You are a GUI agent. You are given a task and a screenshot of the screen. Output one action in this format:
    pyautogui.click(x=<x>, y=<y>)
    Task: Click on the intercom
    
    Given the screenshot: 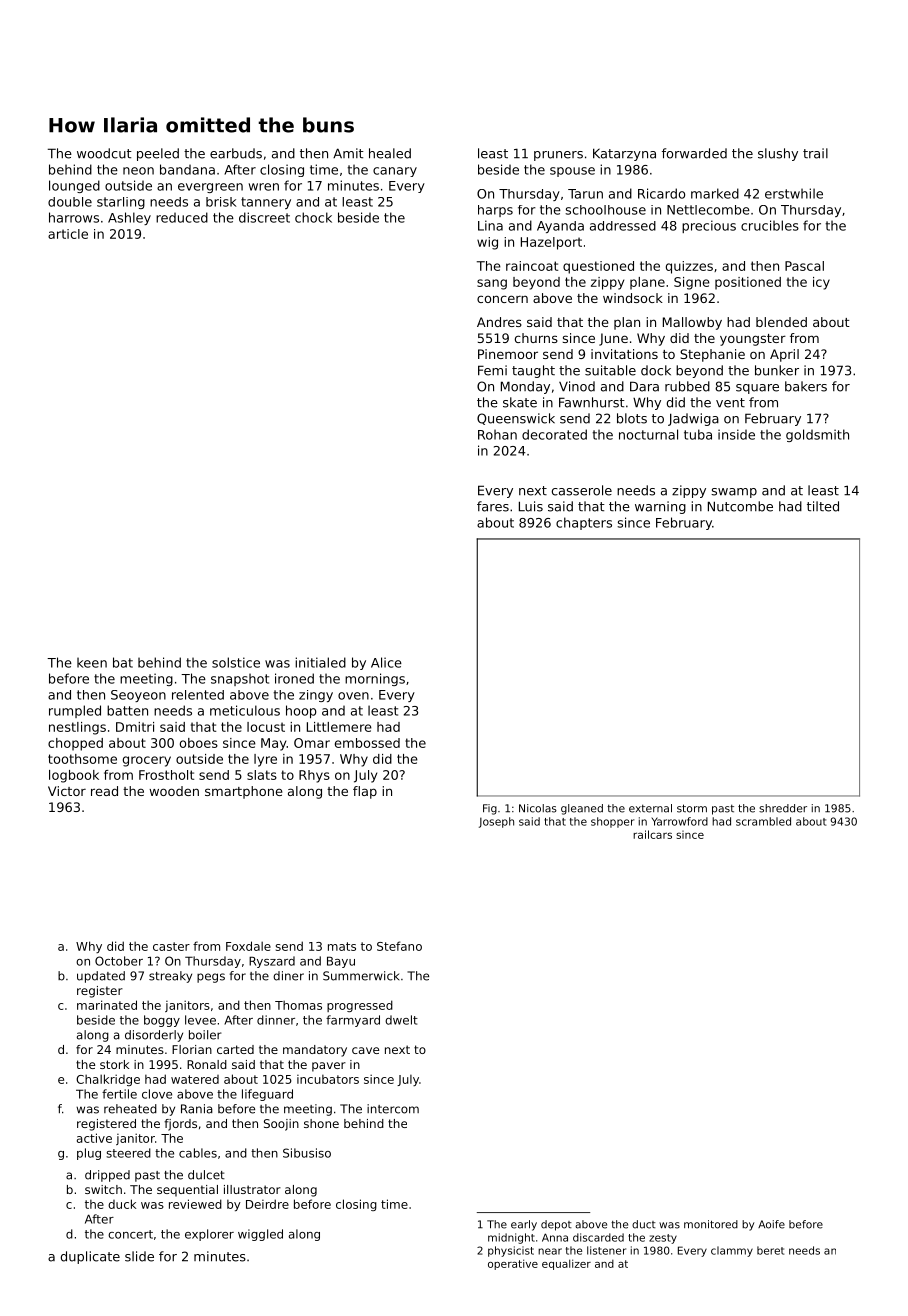 What is the action you would take?
    pyautogui.click(x=393, y=1109)
